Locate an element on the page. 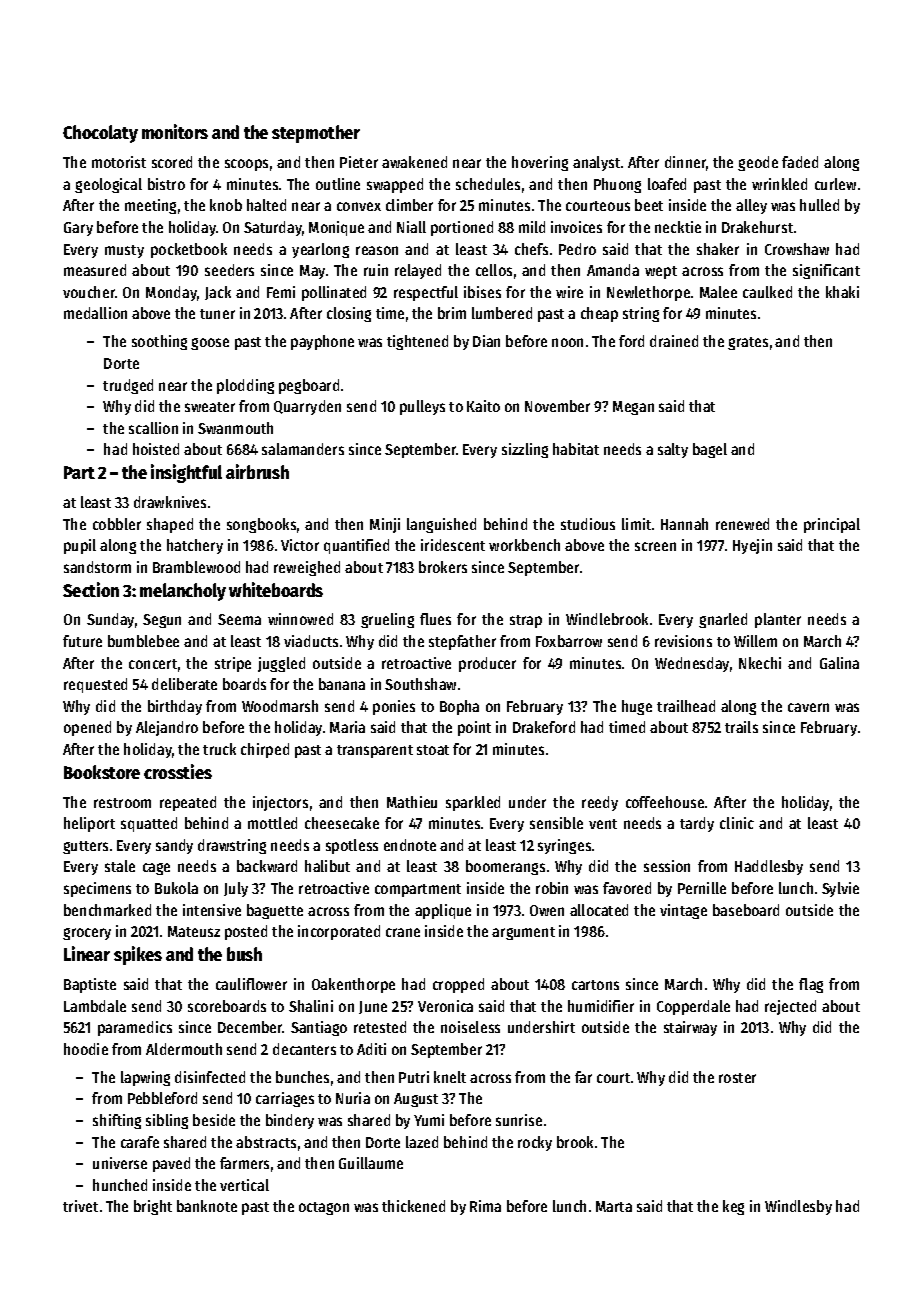 This page has height=1314, width=924. awakened is located at coordinates (414, 162).
